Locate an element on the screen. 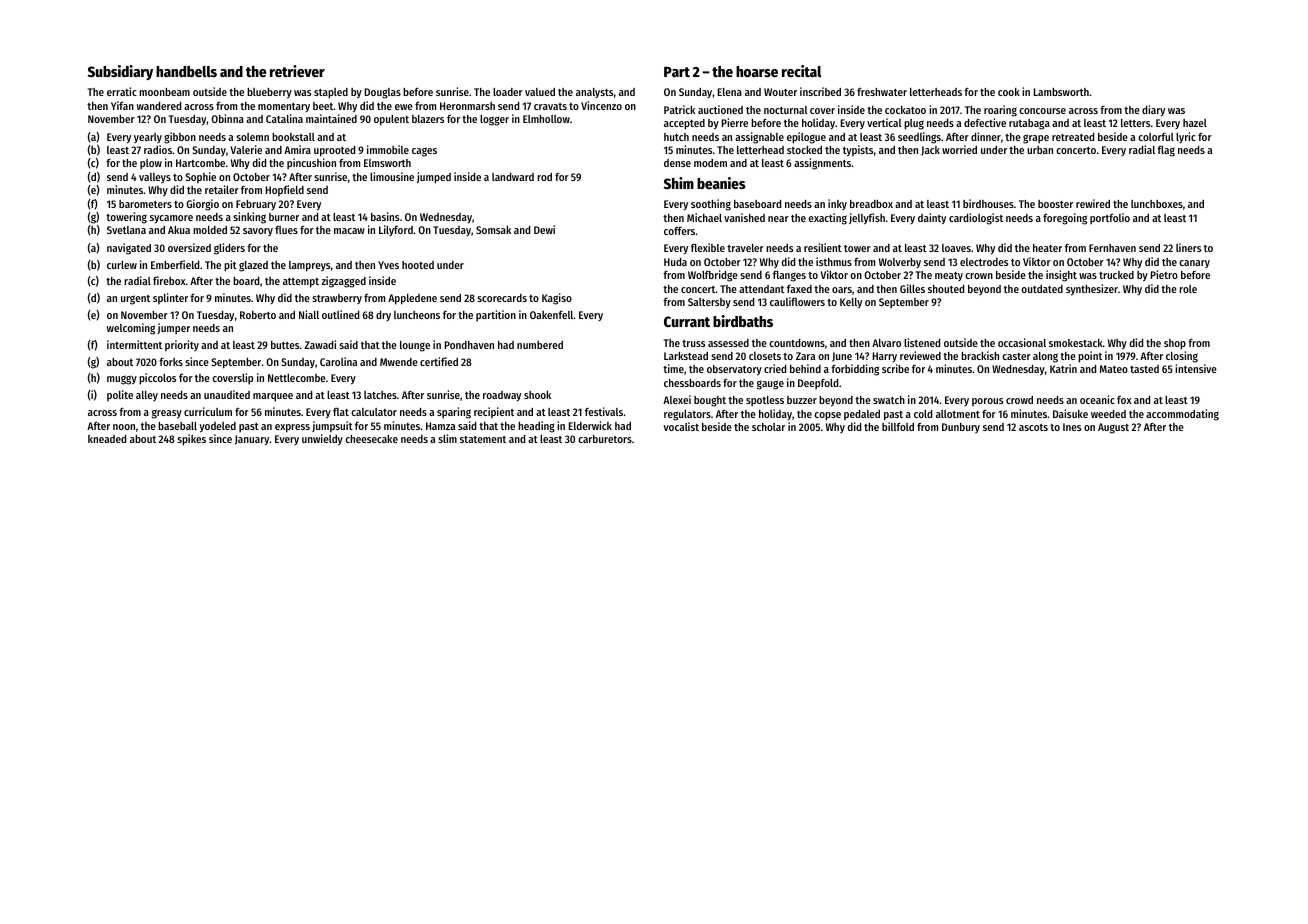  kneaded is located at coordinates (107, 439).
